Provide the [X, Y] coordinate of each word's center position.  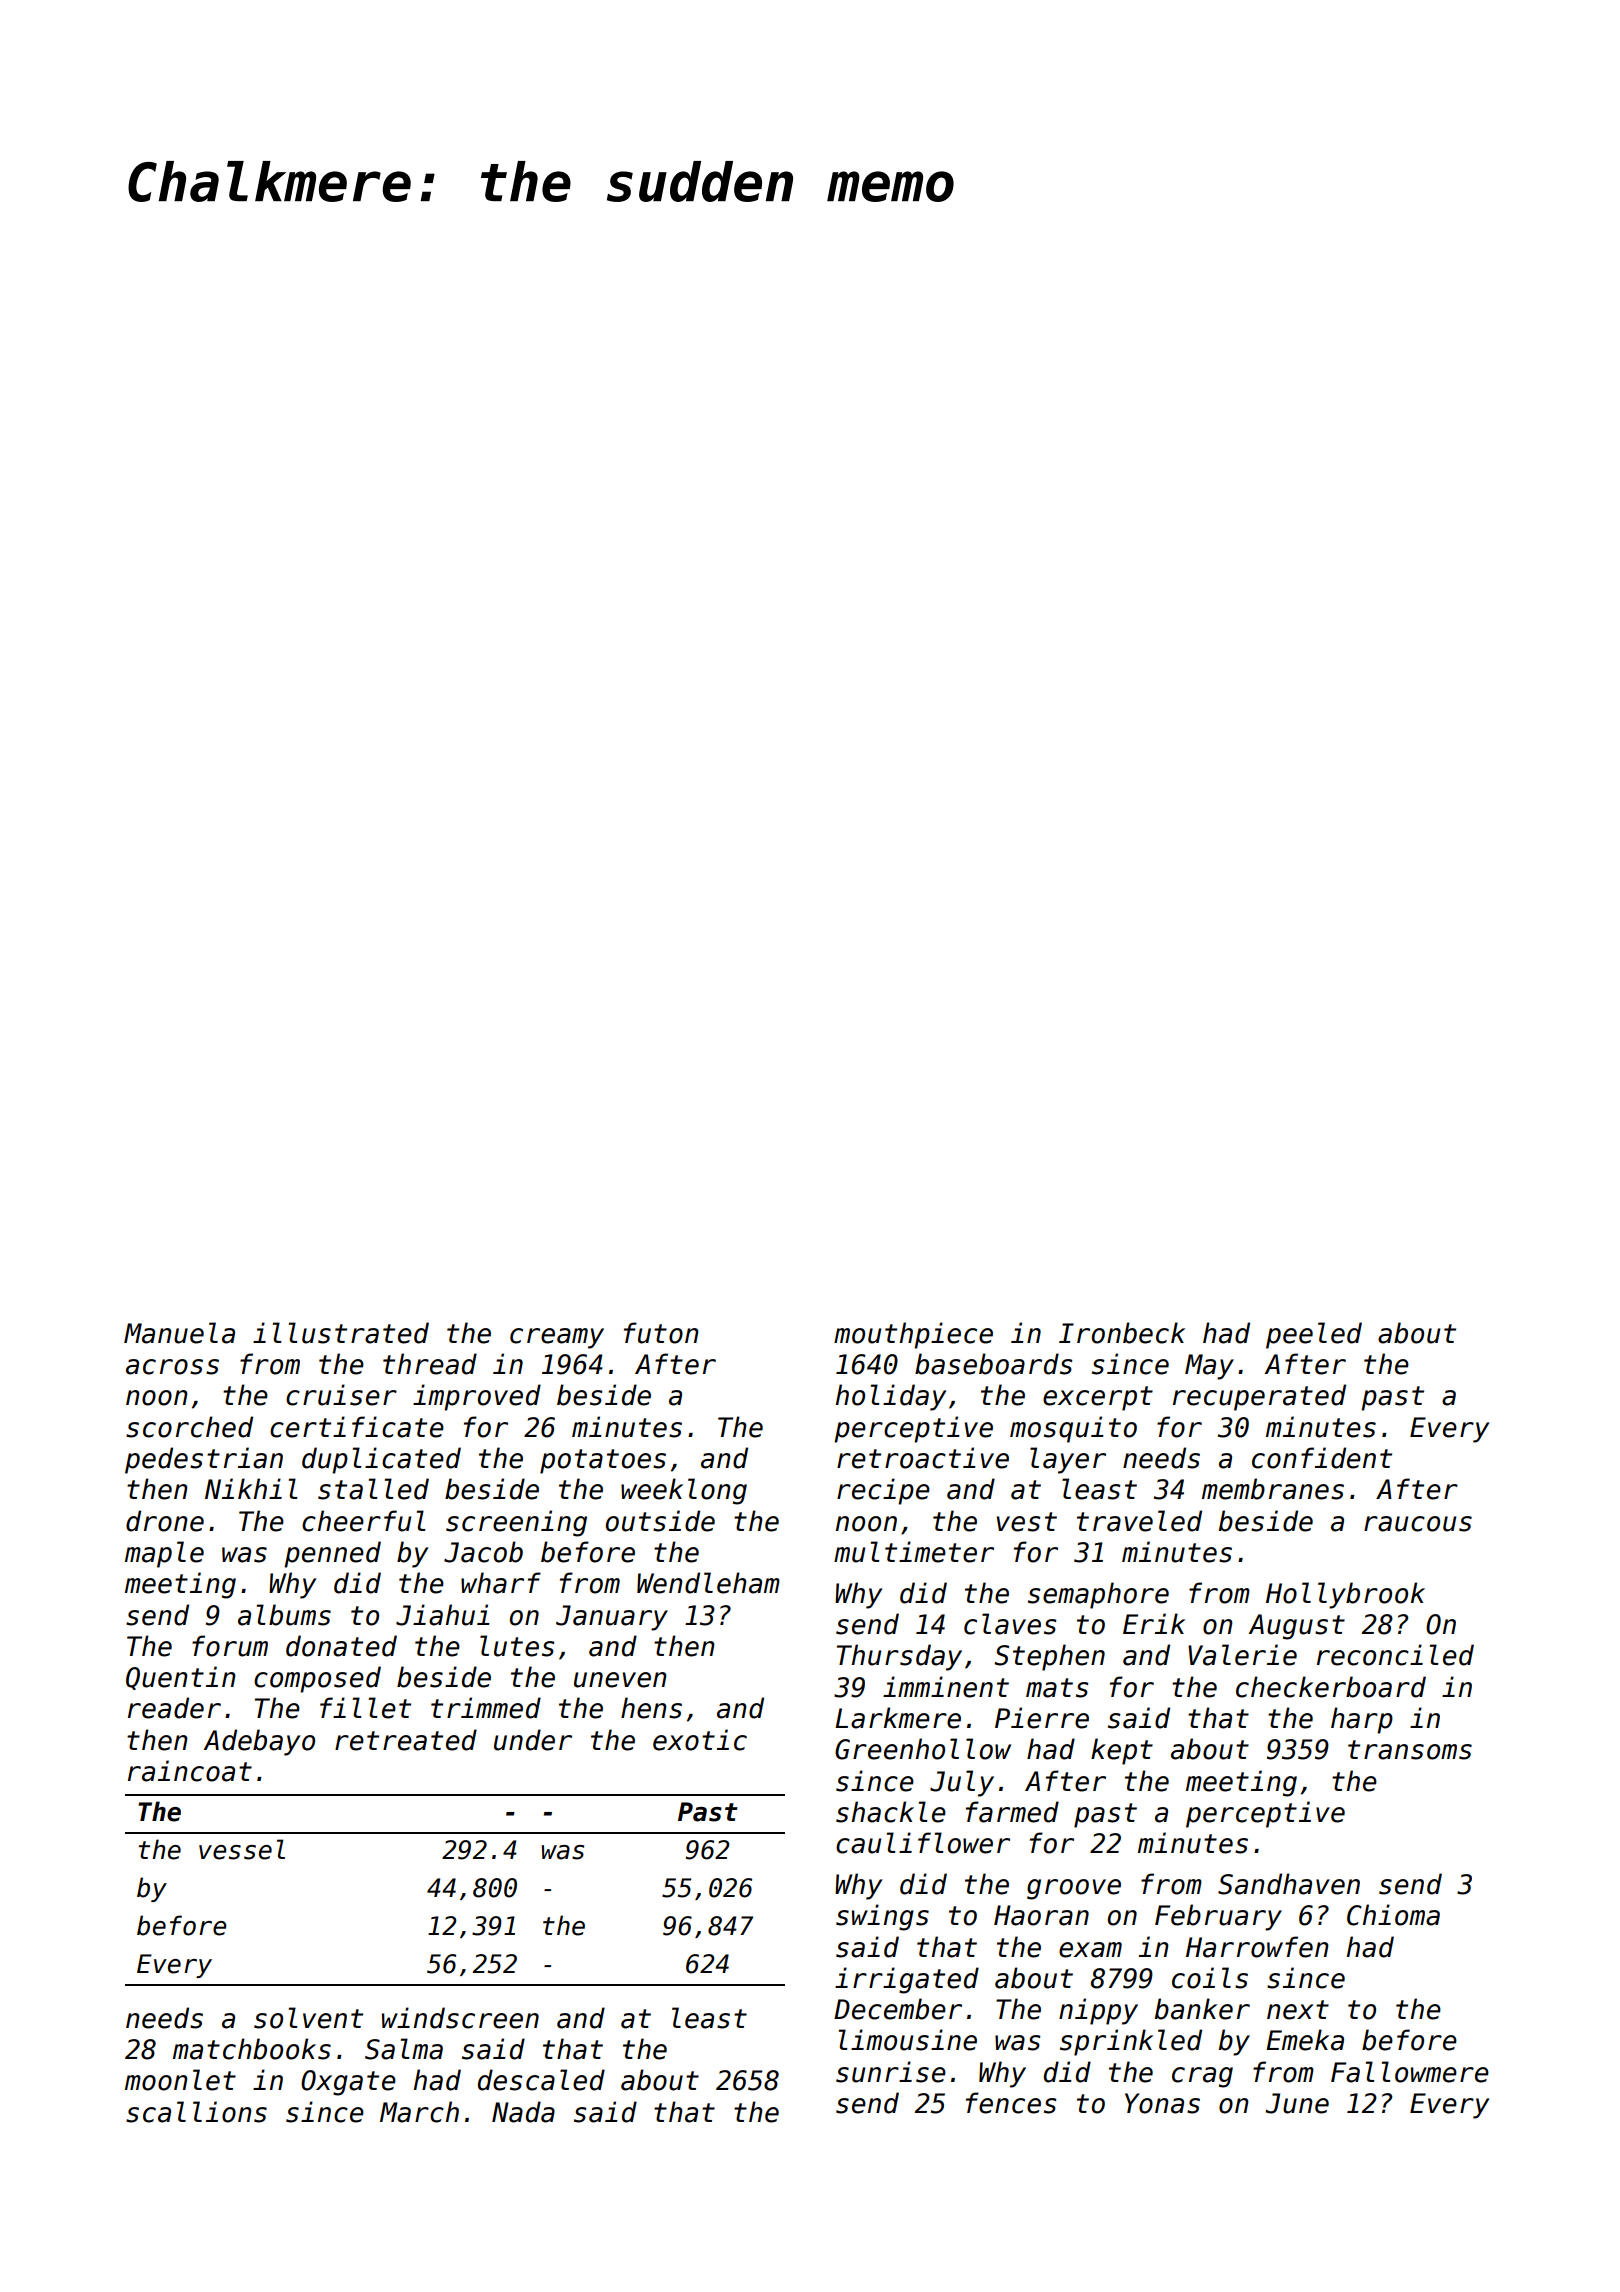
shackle [891, 1812]
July [962, 1783]
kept [1122, 1751]
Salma [404, 2049]
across [172, 1367]
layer [1068, 1460]
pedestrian [204, 1460]
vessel [242, 1849]
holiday [891, 1397]
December [898, 2009]
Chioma [1393, 1915]
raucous [1418, 1524]
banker [1202, 2009]
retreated [406, 1740]
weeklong [684, 1491]
